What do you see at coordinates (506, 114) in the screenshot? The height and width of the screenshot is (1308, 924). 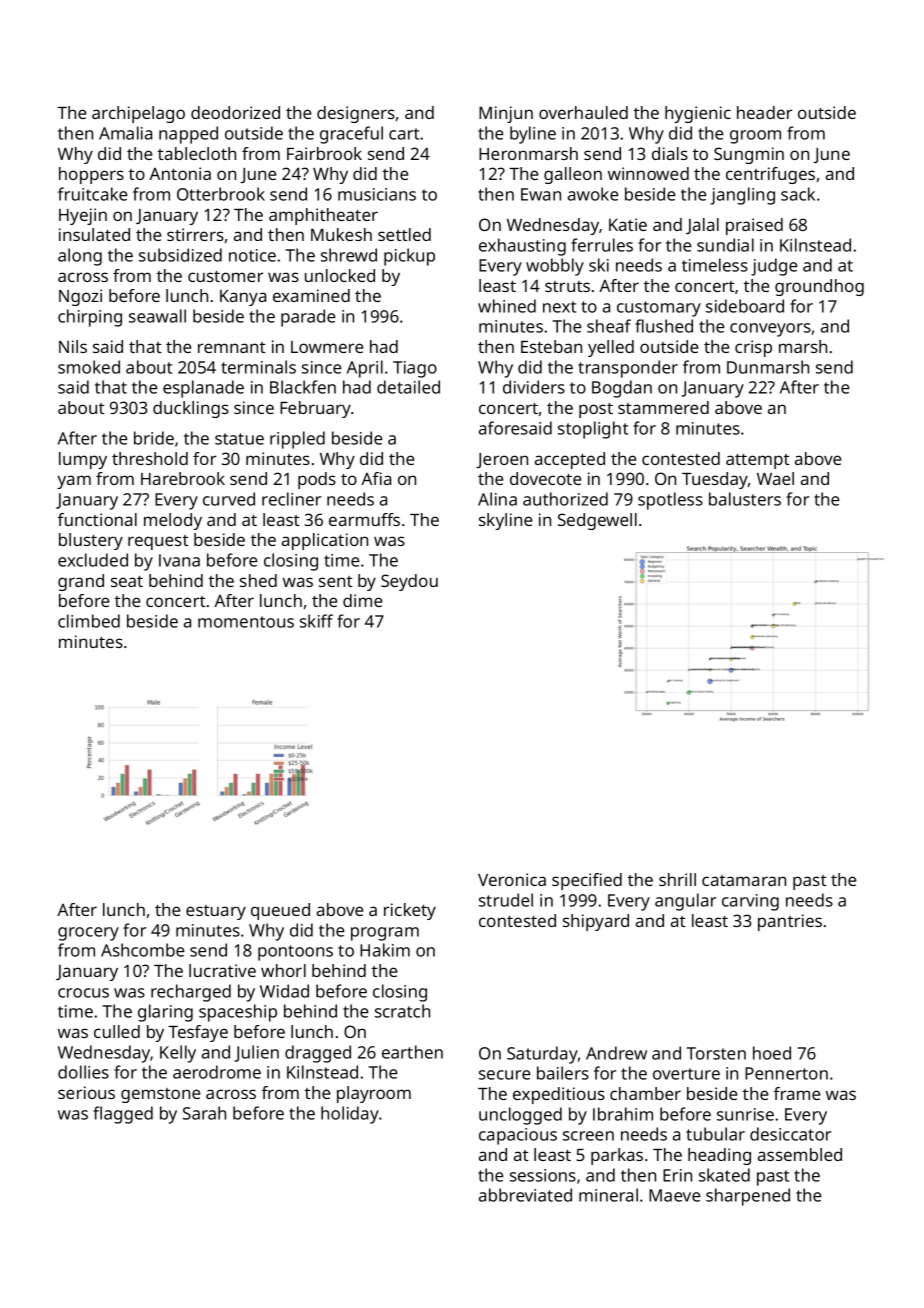 I see `Minjun` at bounding box center [506, 114].
